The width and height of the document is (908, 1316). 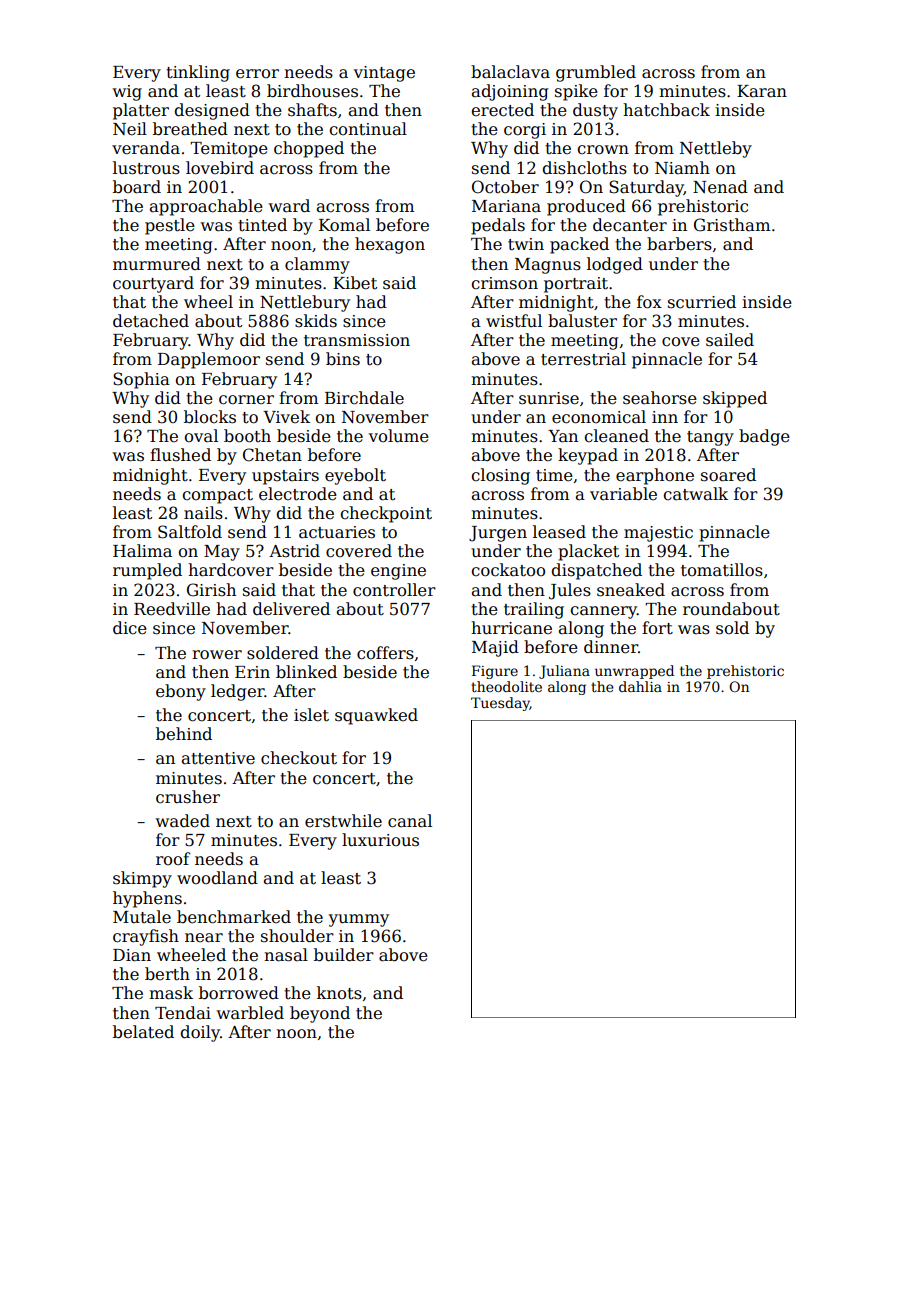 I want to click on vintage, so click(x=384, y=74).
